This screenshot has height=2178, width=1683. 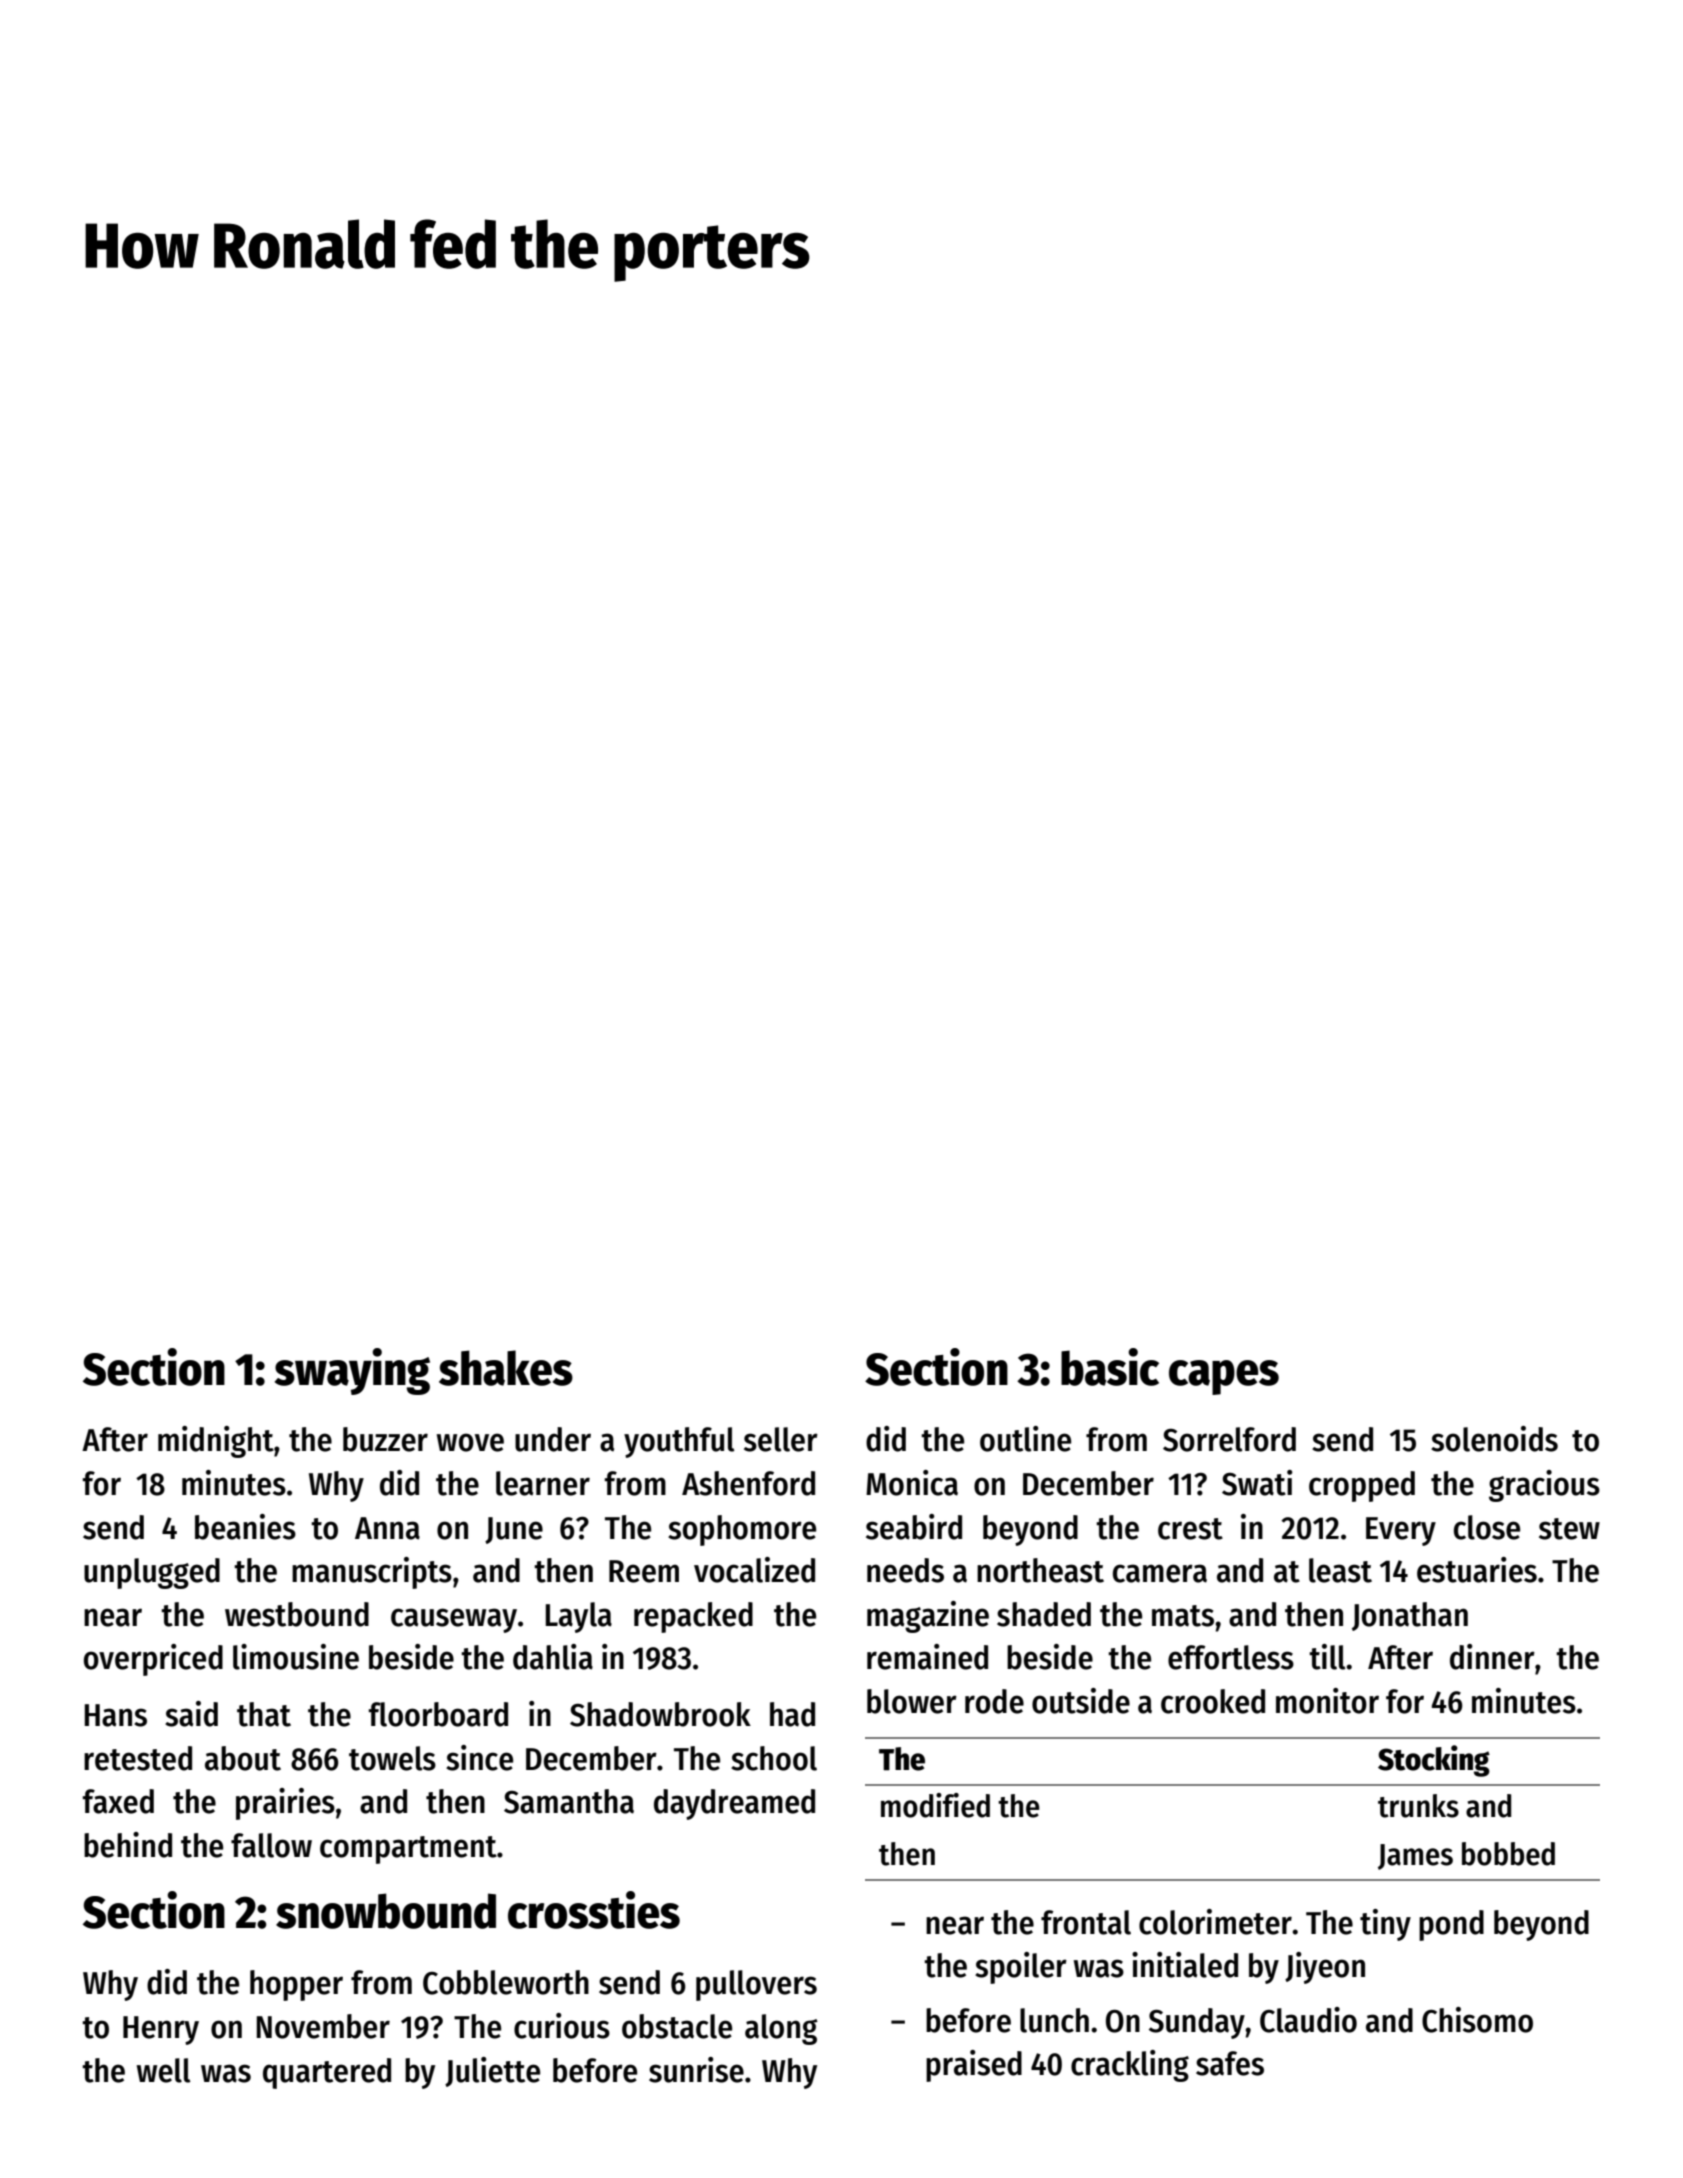 I want to click on prairies, so click(x=285, y=1804).
